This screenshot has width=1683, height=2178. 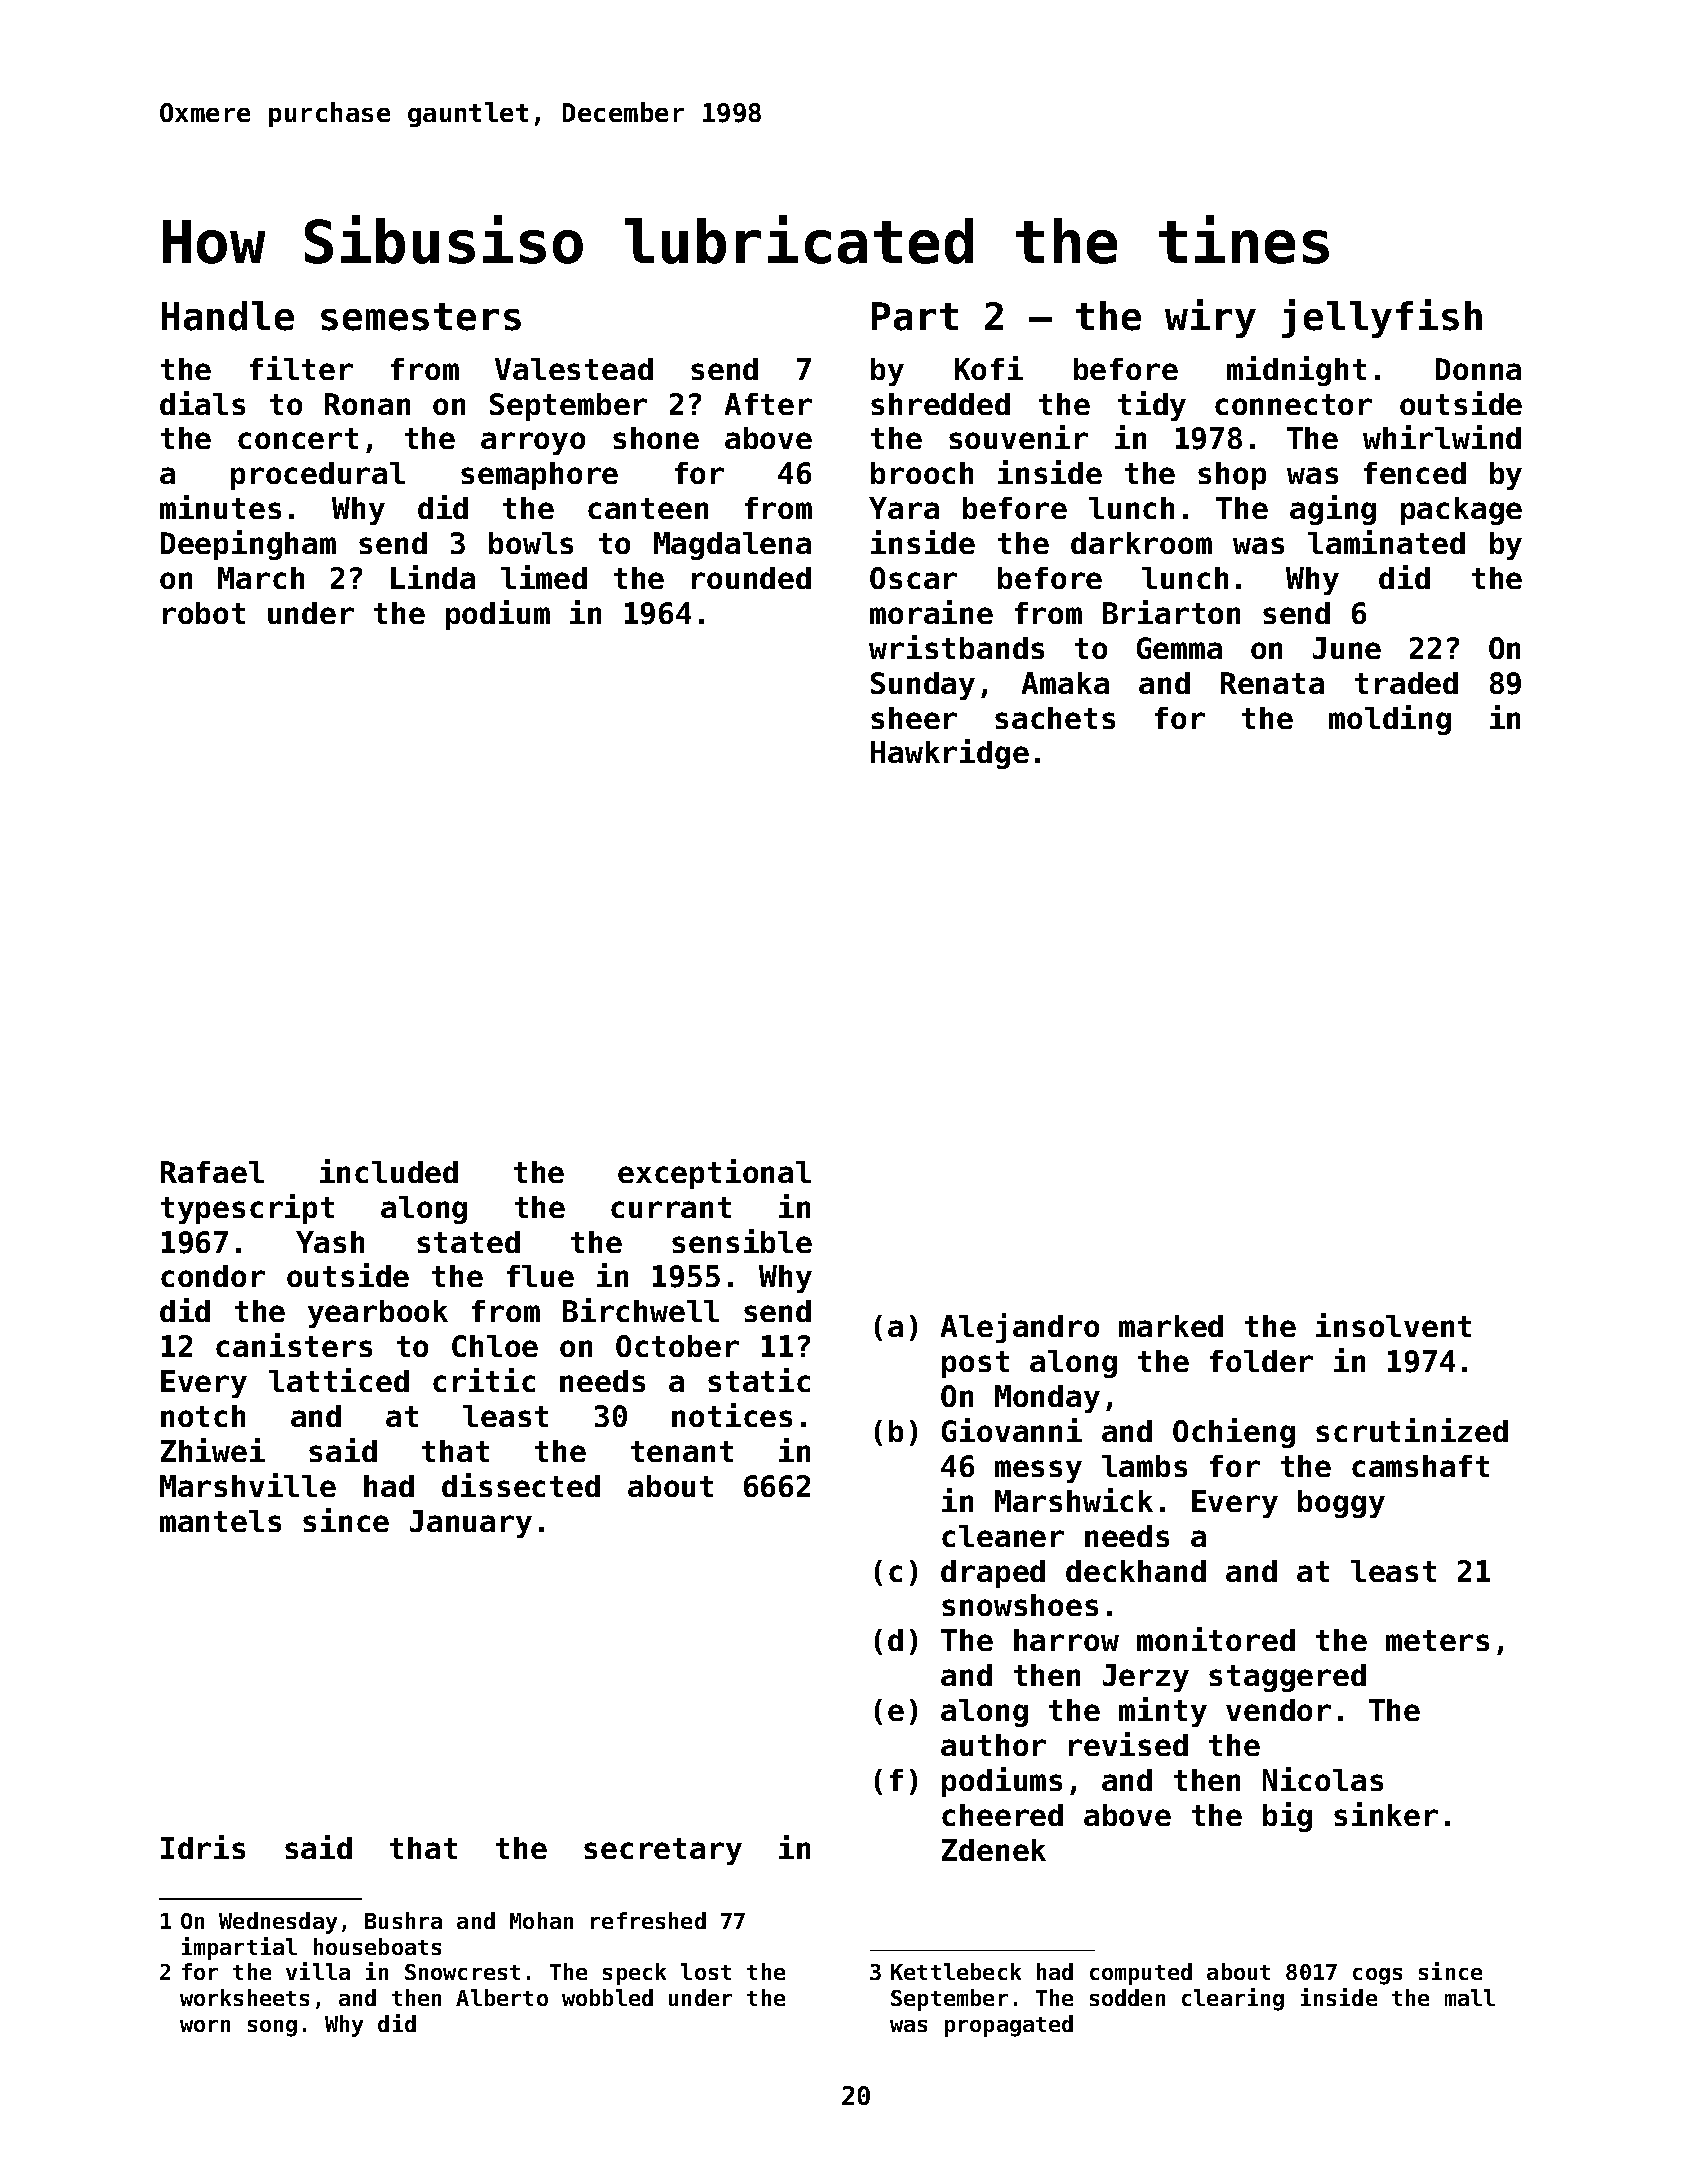 What do you see at coordinates (301, 368) in the screenshot?
I see `filter` at bounding box center [301, 368].
